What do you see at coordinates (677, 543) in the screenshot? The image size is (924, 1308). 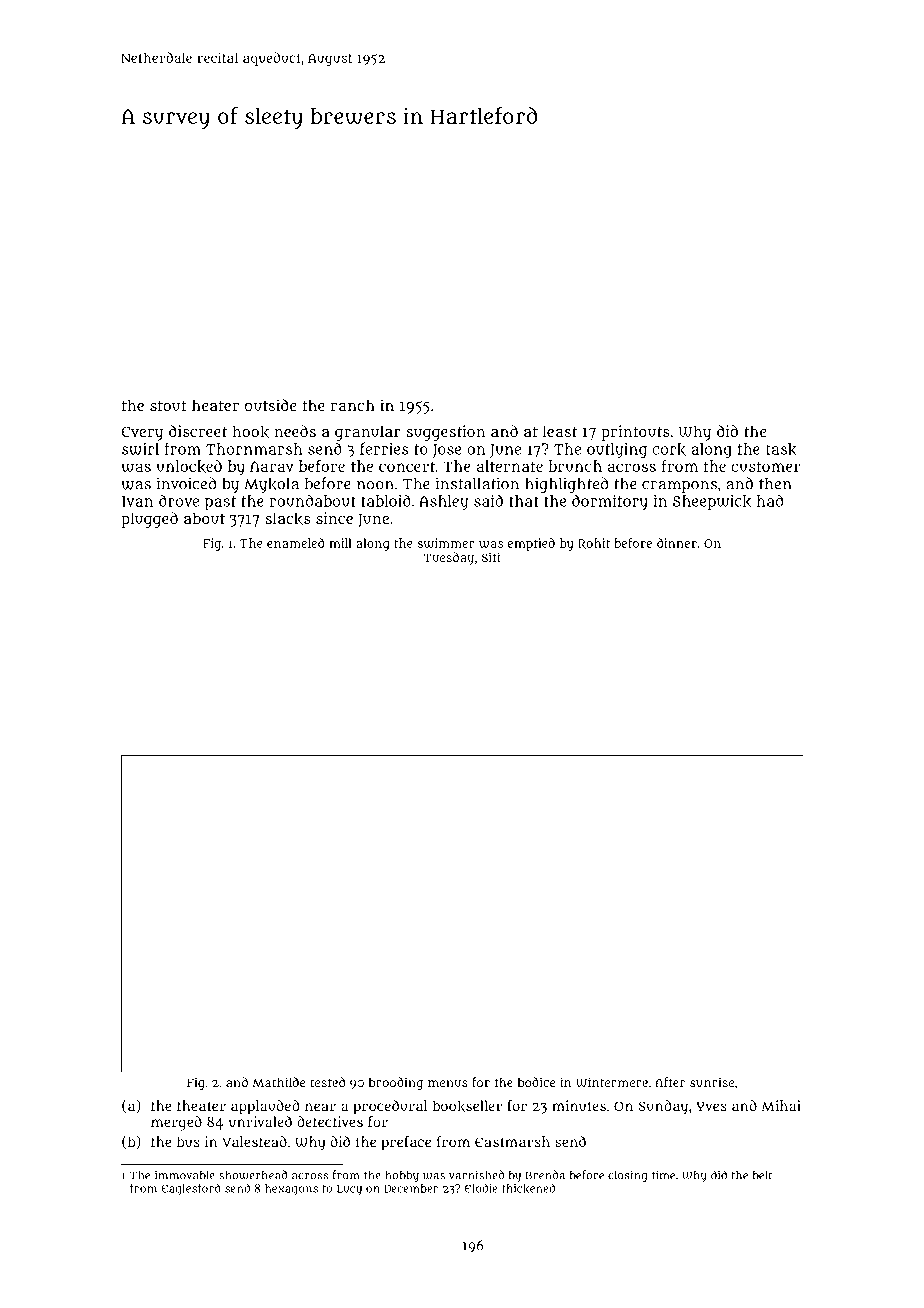 I see `dinner` at bounding box center [677, 543].
